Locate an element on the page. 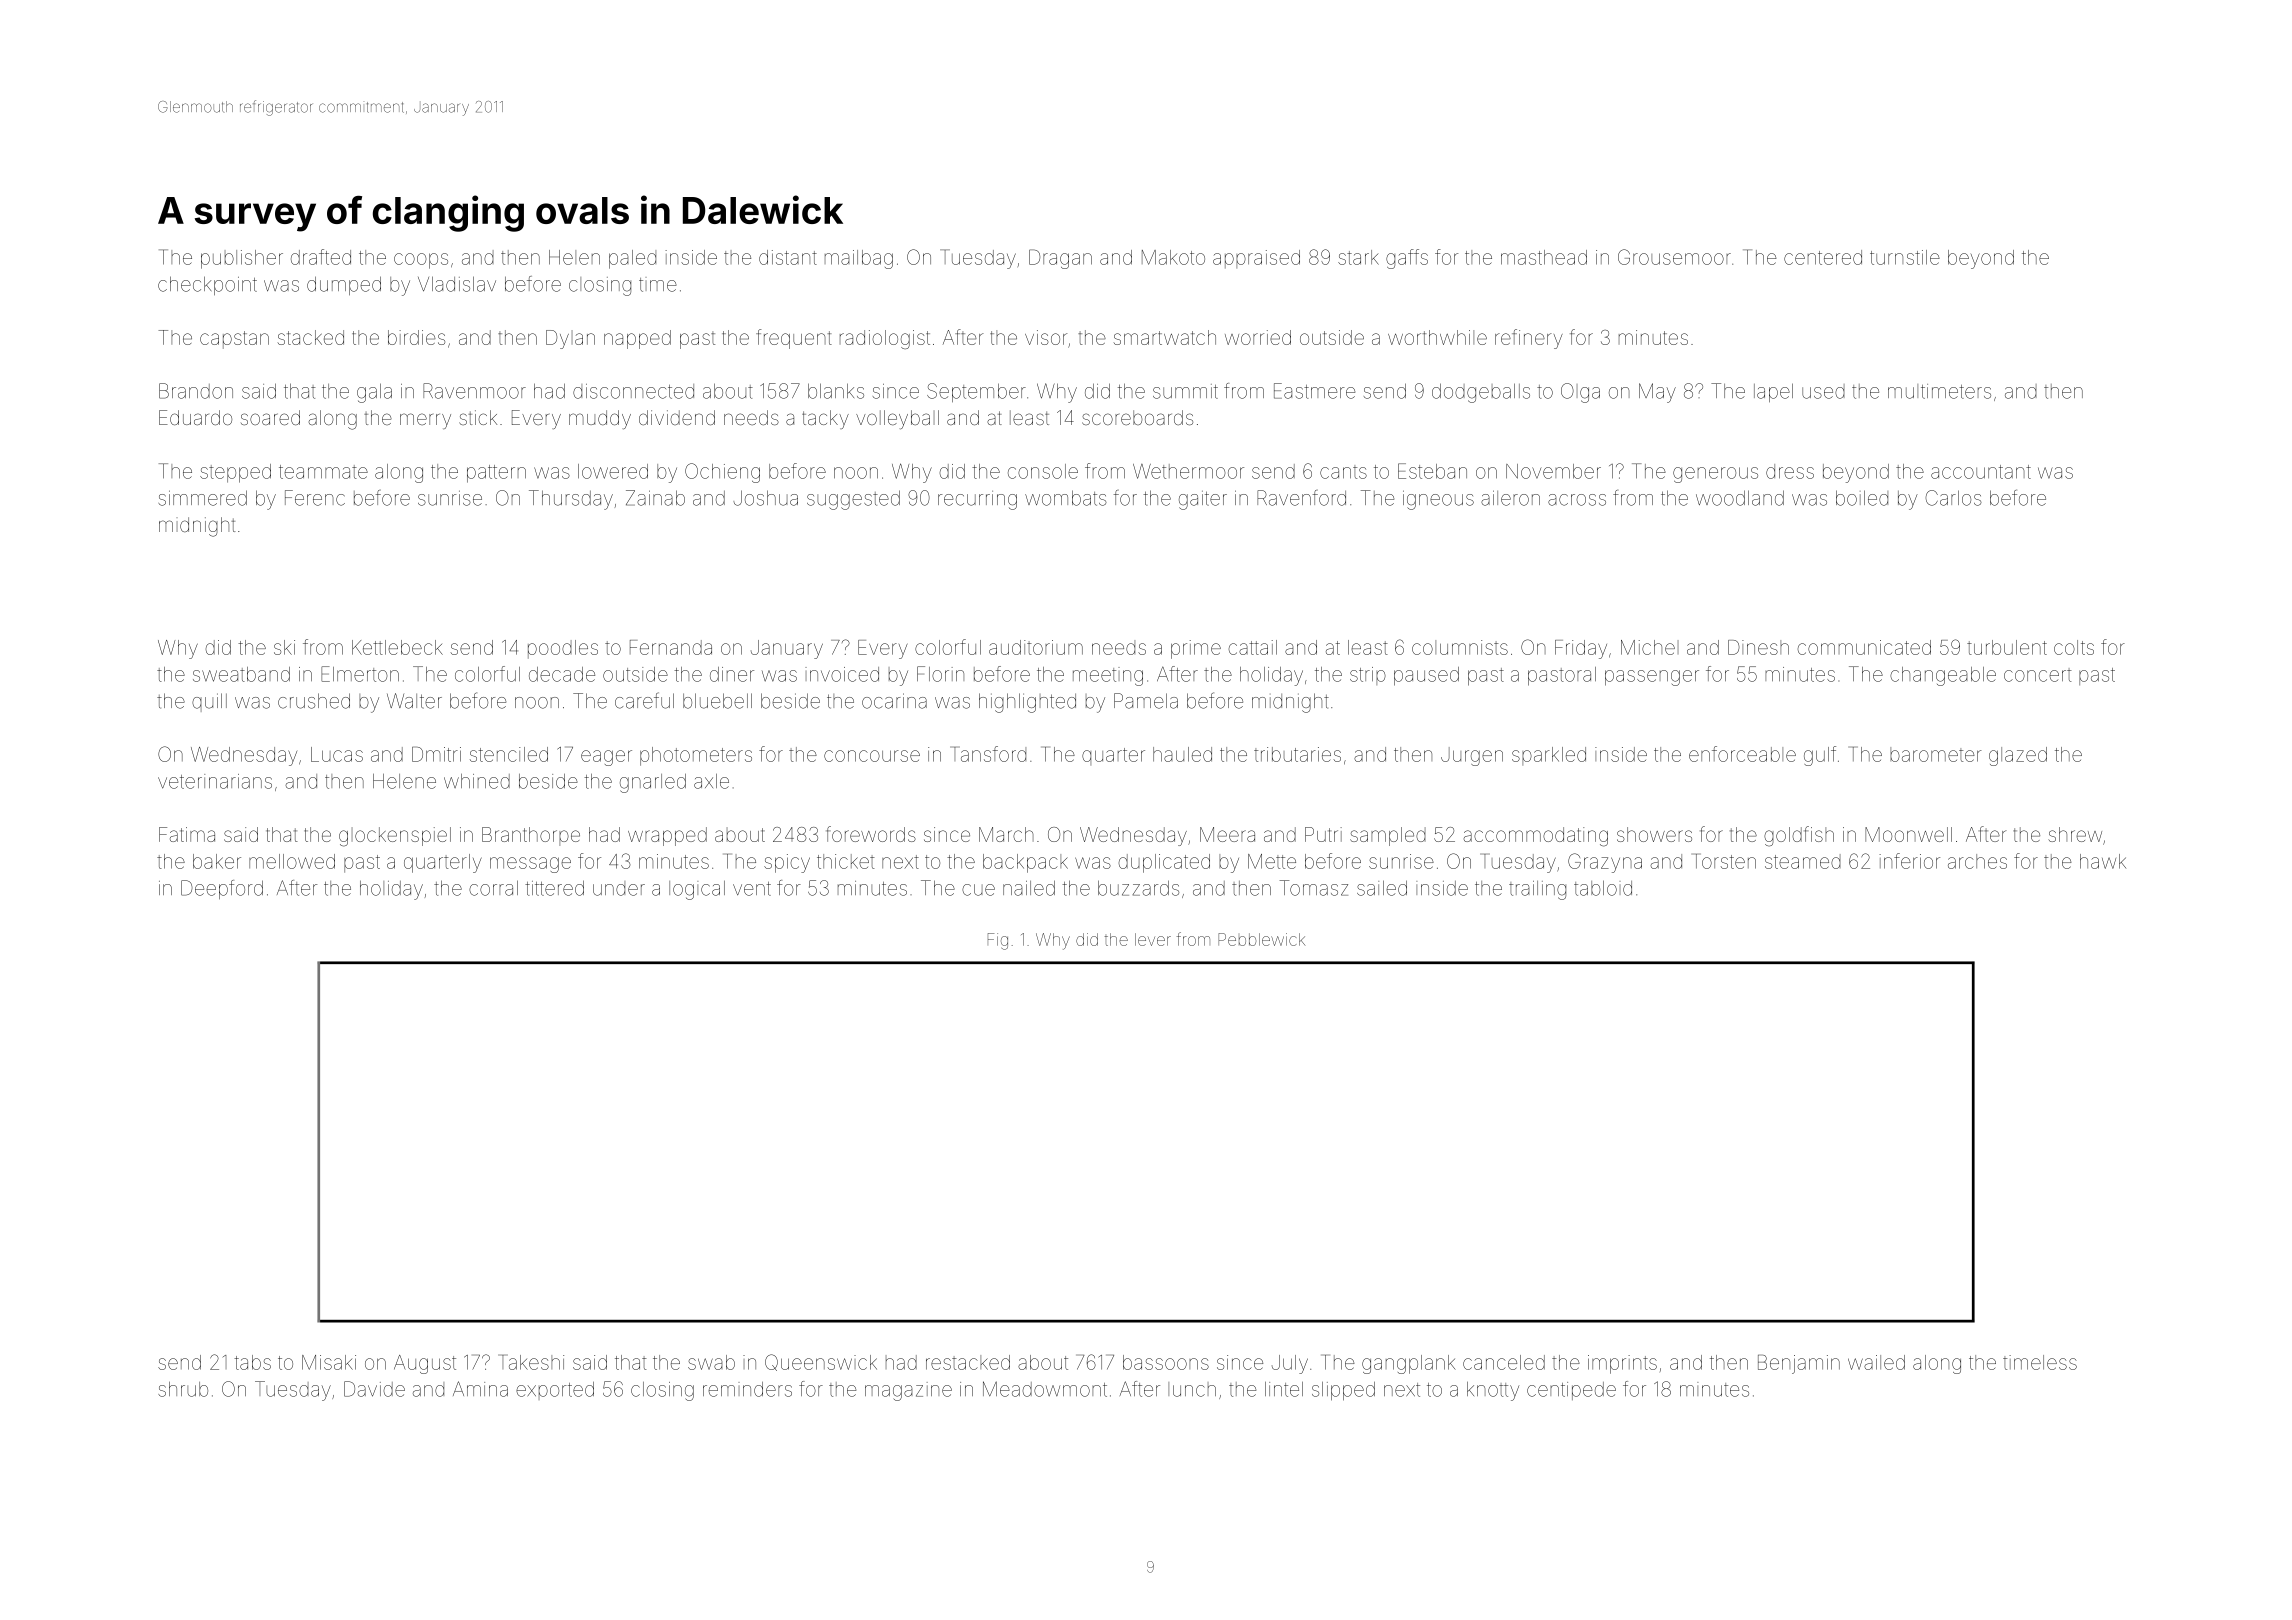  stick is located at coordinates (478, 417).
